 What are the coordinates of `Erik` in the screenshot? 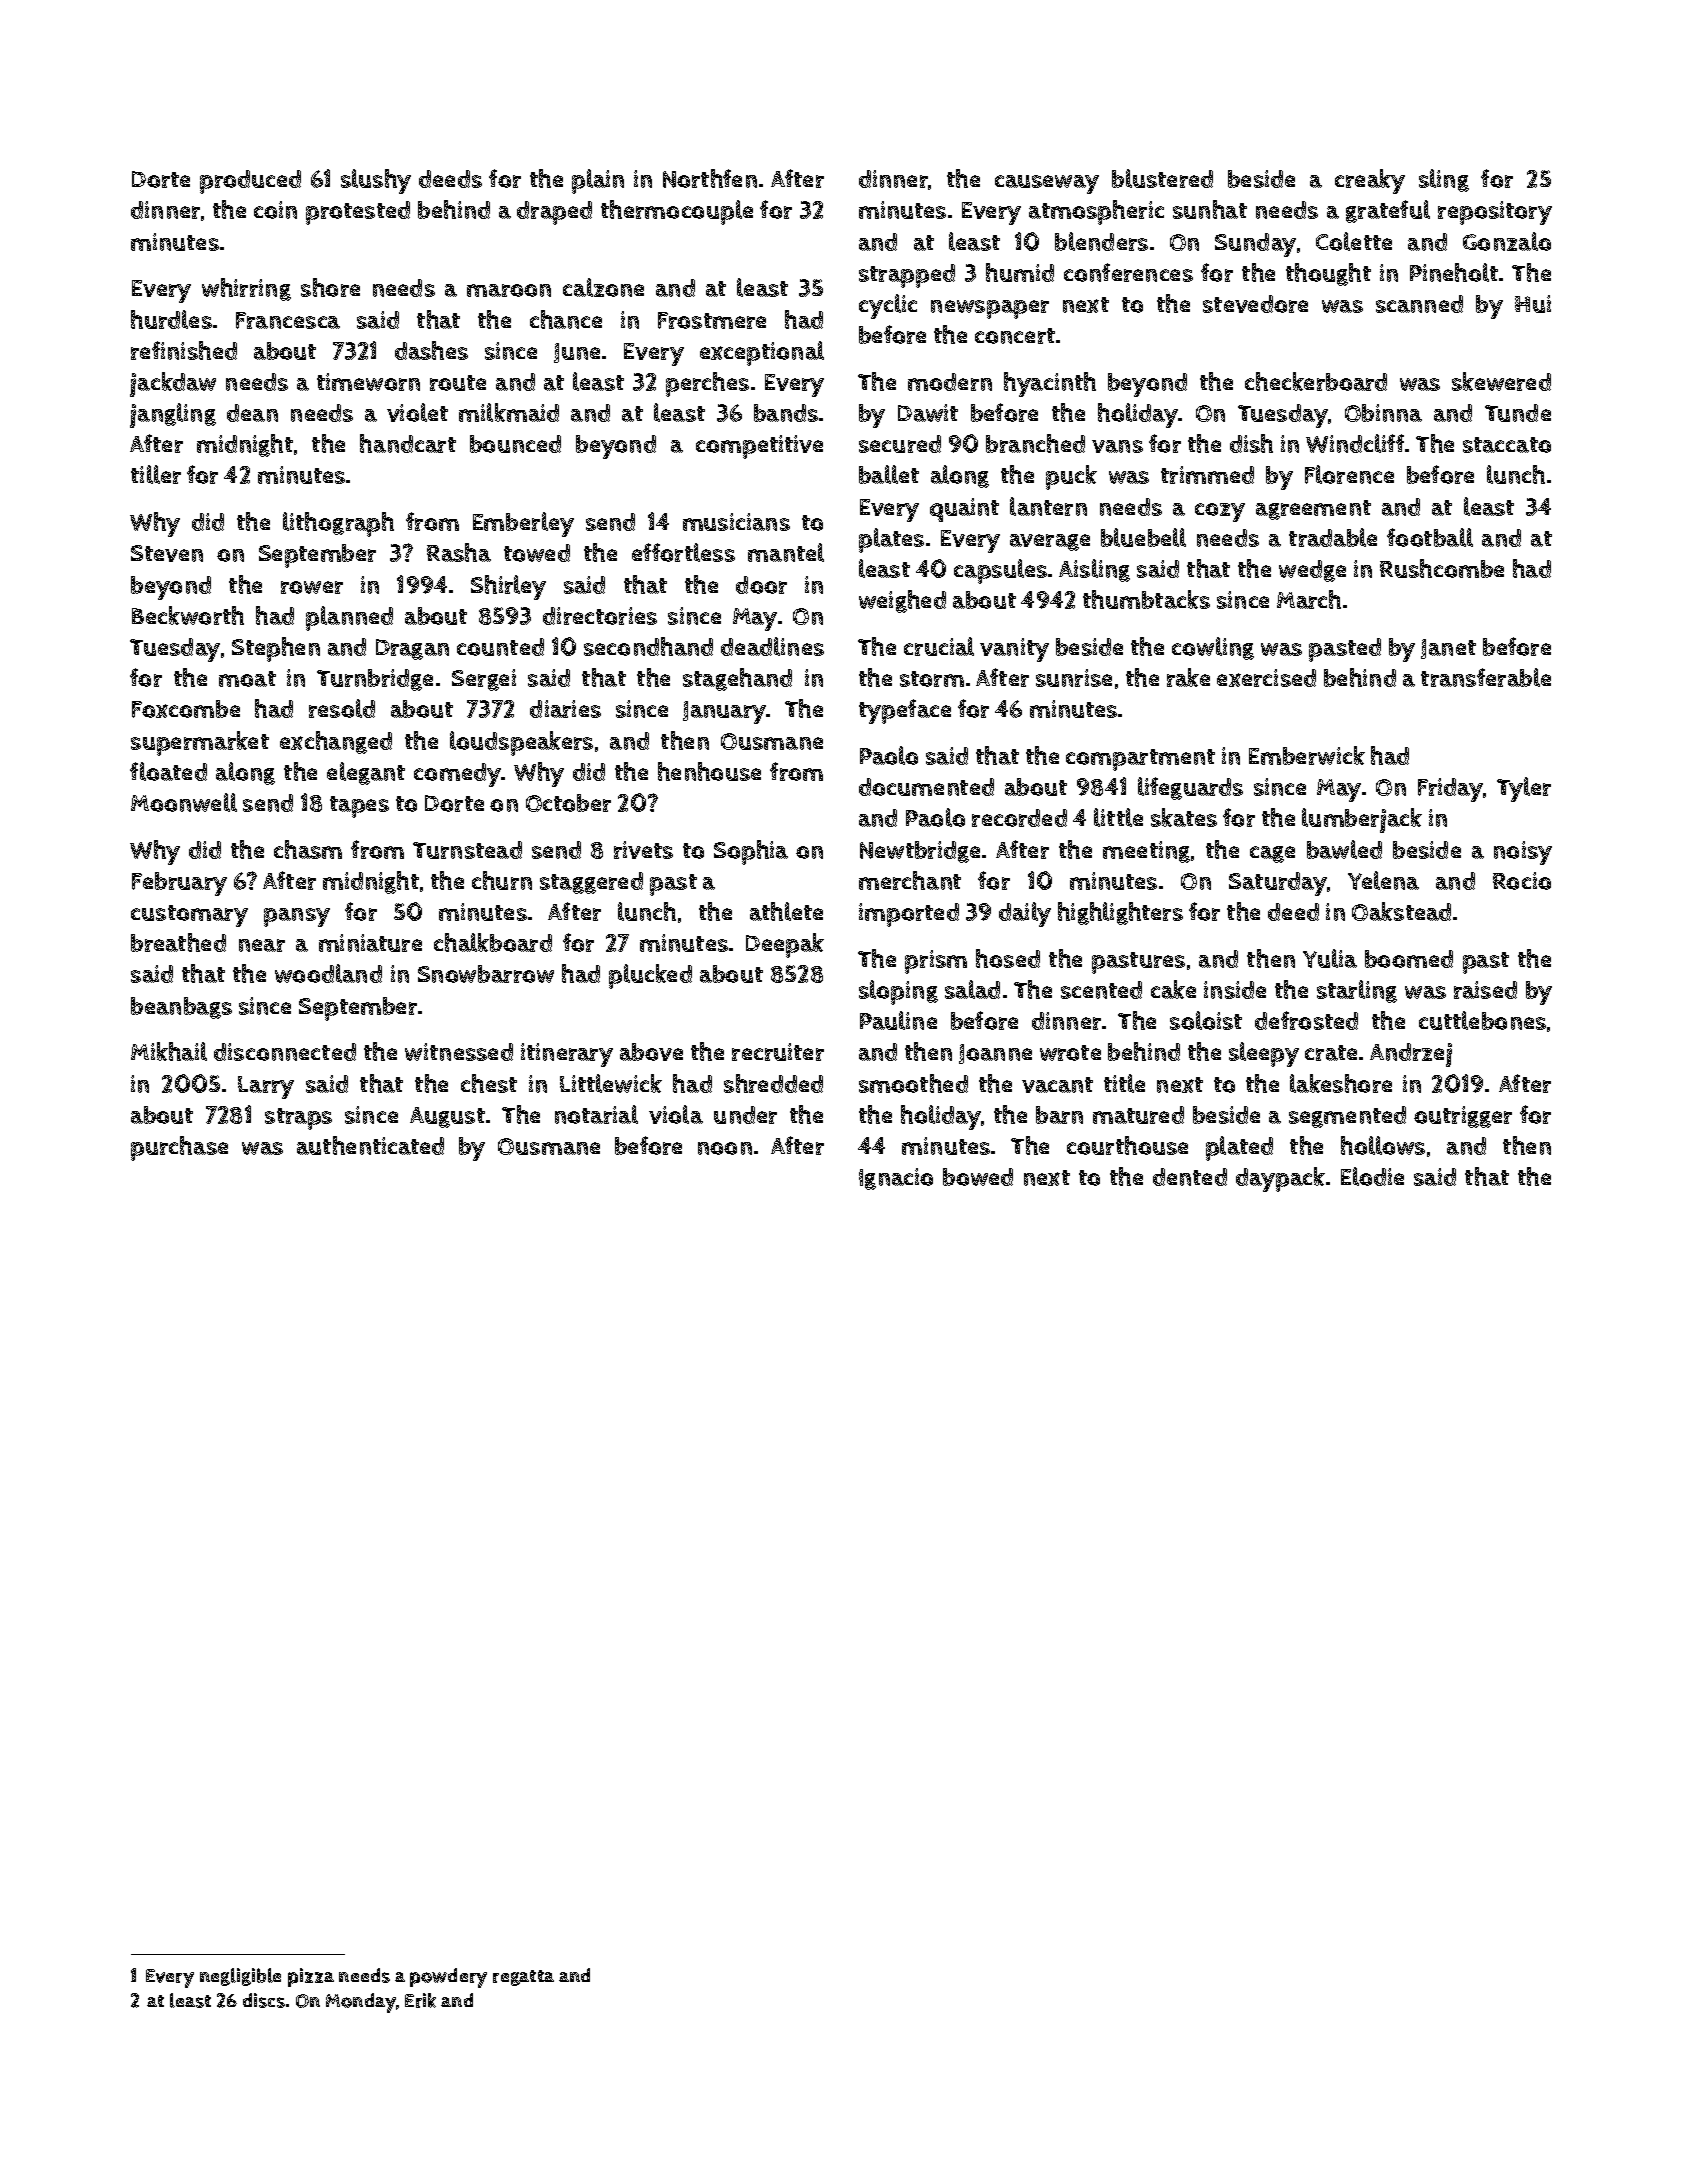 It's located at (420, 2000).
